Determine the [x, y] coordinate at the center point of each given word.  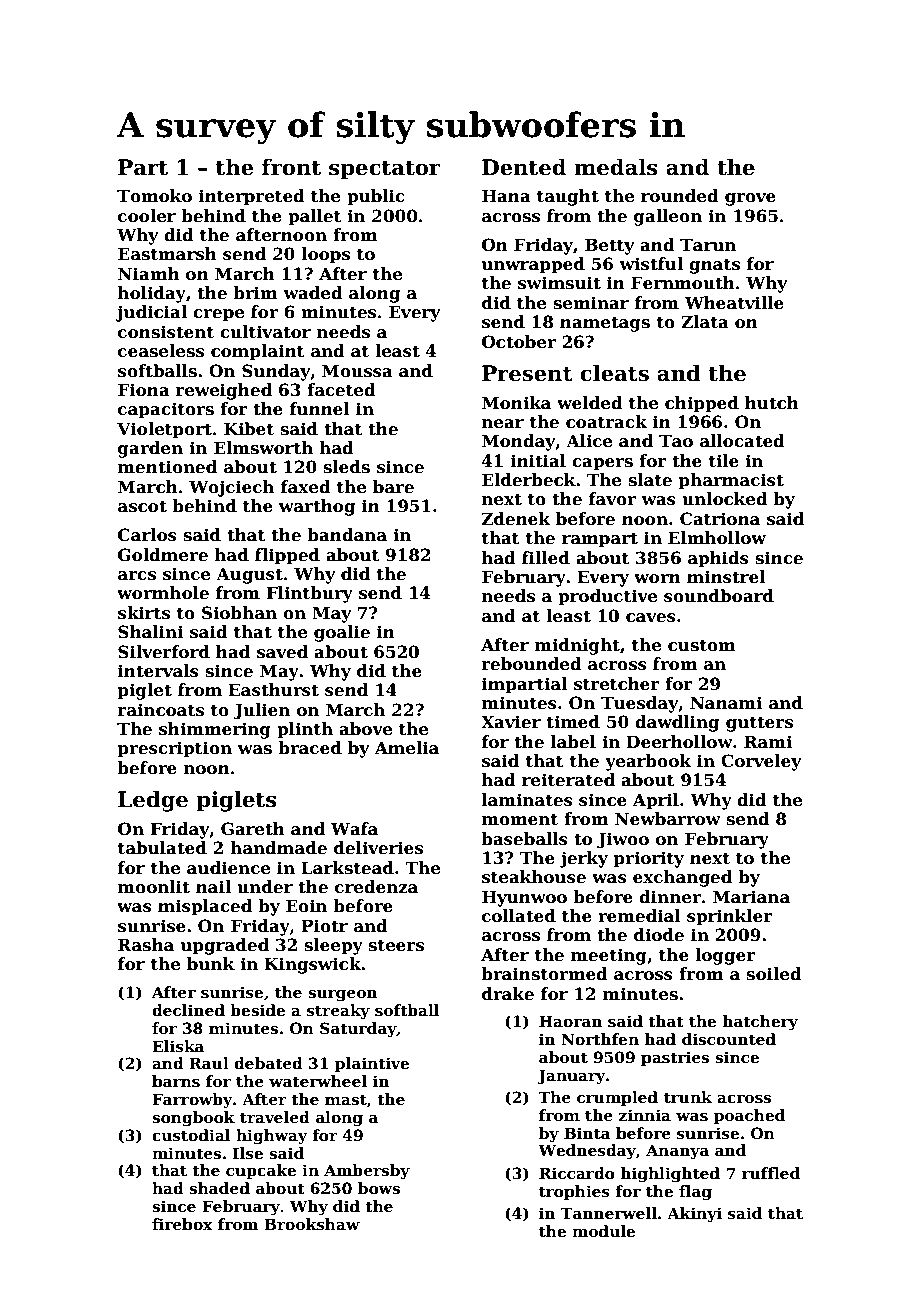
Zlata [705, 322]
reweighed [224, 391]
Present [527, 373]
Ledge [153, 801]
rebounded [532, 664]
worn [657, 579]
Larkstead [347, 868]
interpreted [252, 197]
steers [396, 945]
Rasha [146, 945]
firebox [182, 1224]
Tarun [708, 245]
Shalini [151, 632]
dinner [670, 897]
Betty [610, 246]
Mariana [751, 896]
